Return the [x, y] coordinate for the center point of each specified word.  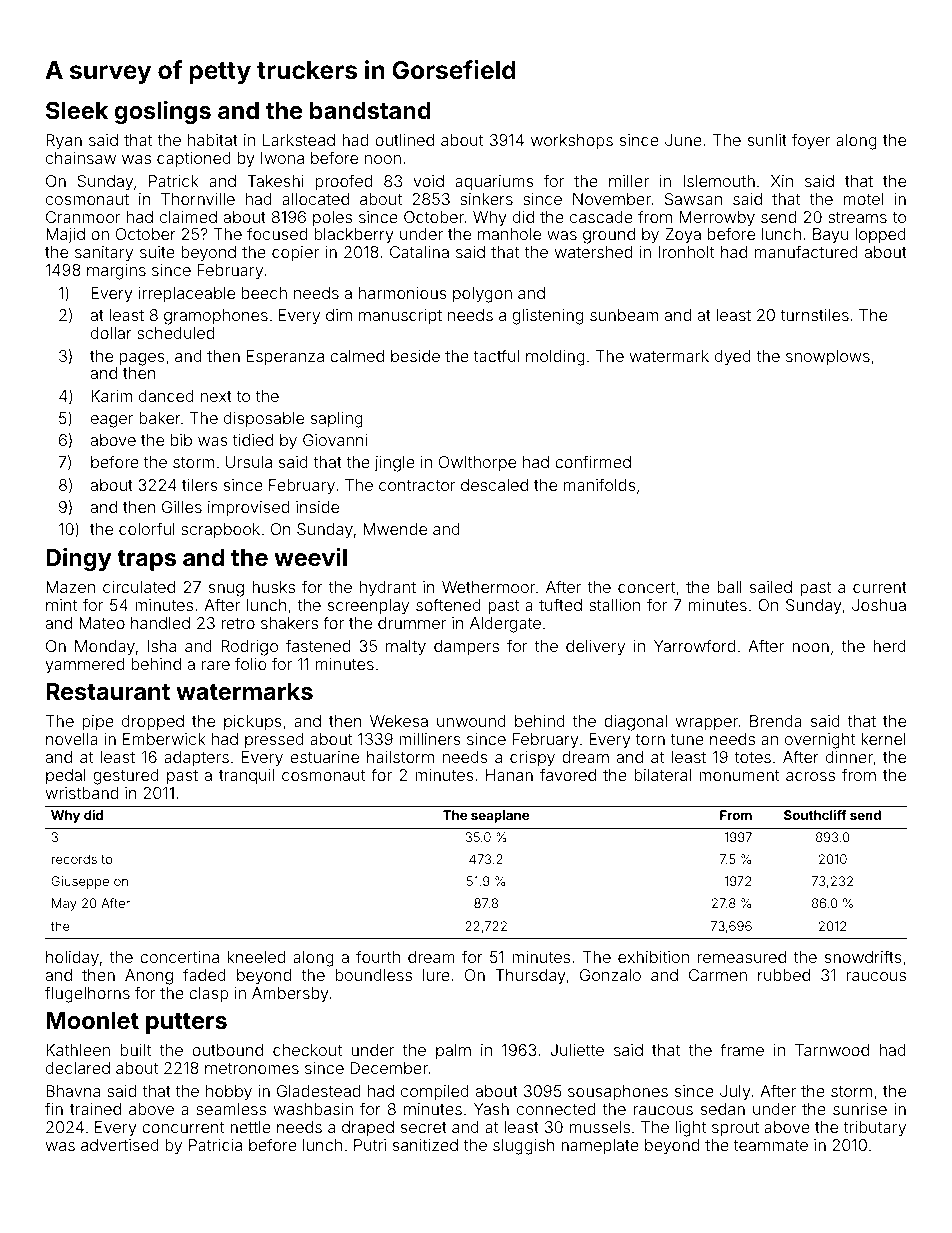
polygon [482, 295]
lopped [881, 236]
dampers [466, 648]
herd [889, 646]
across [810, 776]
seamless [231, 1109]
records [74, 859]
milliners [430, 739]
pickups [253, 722]
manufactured [806, 251]
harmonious [403, 293]
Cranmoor [83, 217]
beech [264, 293]
